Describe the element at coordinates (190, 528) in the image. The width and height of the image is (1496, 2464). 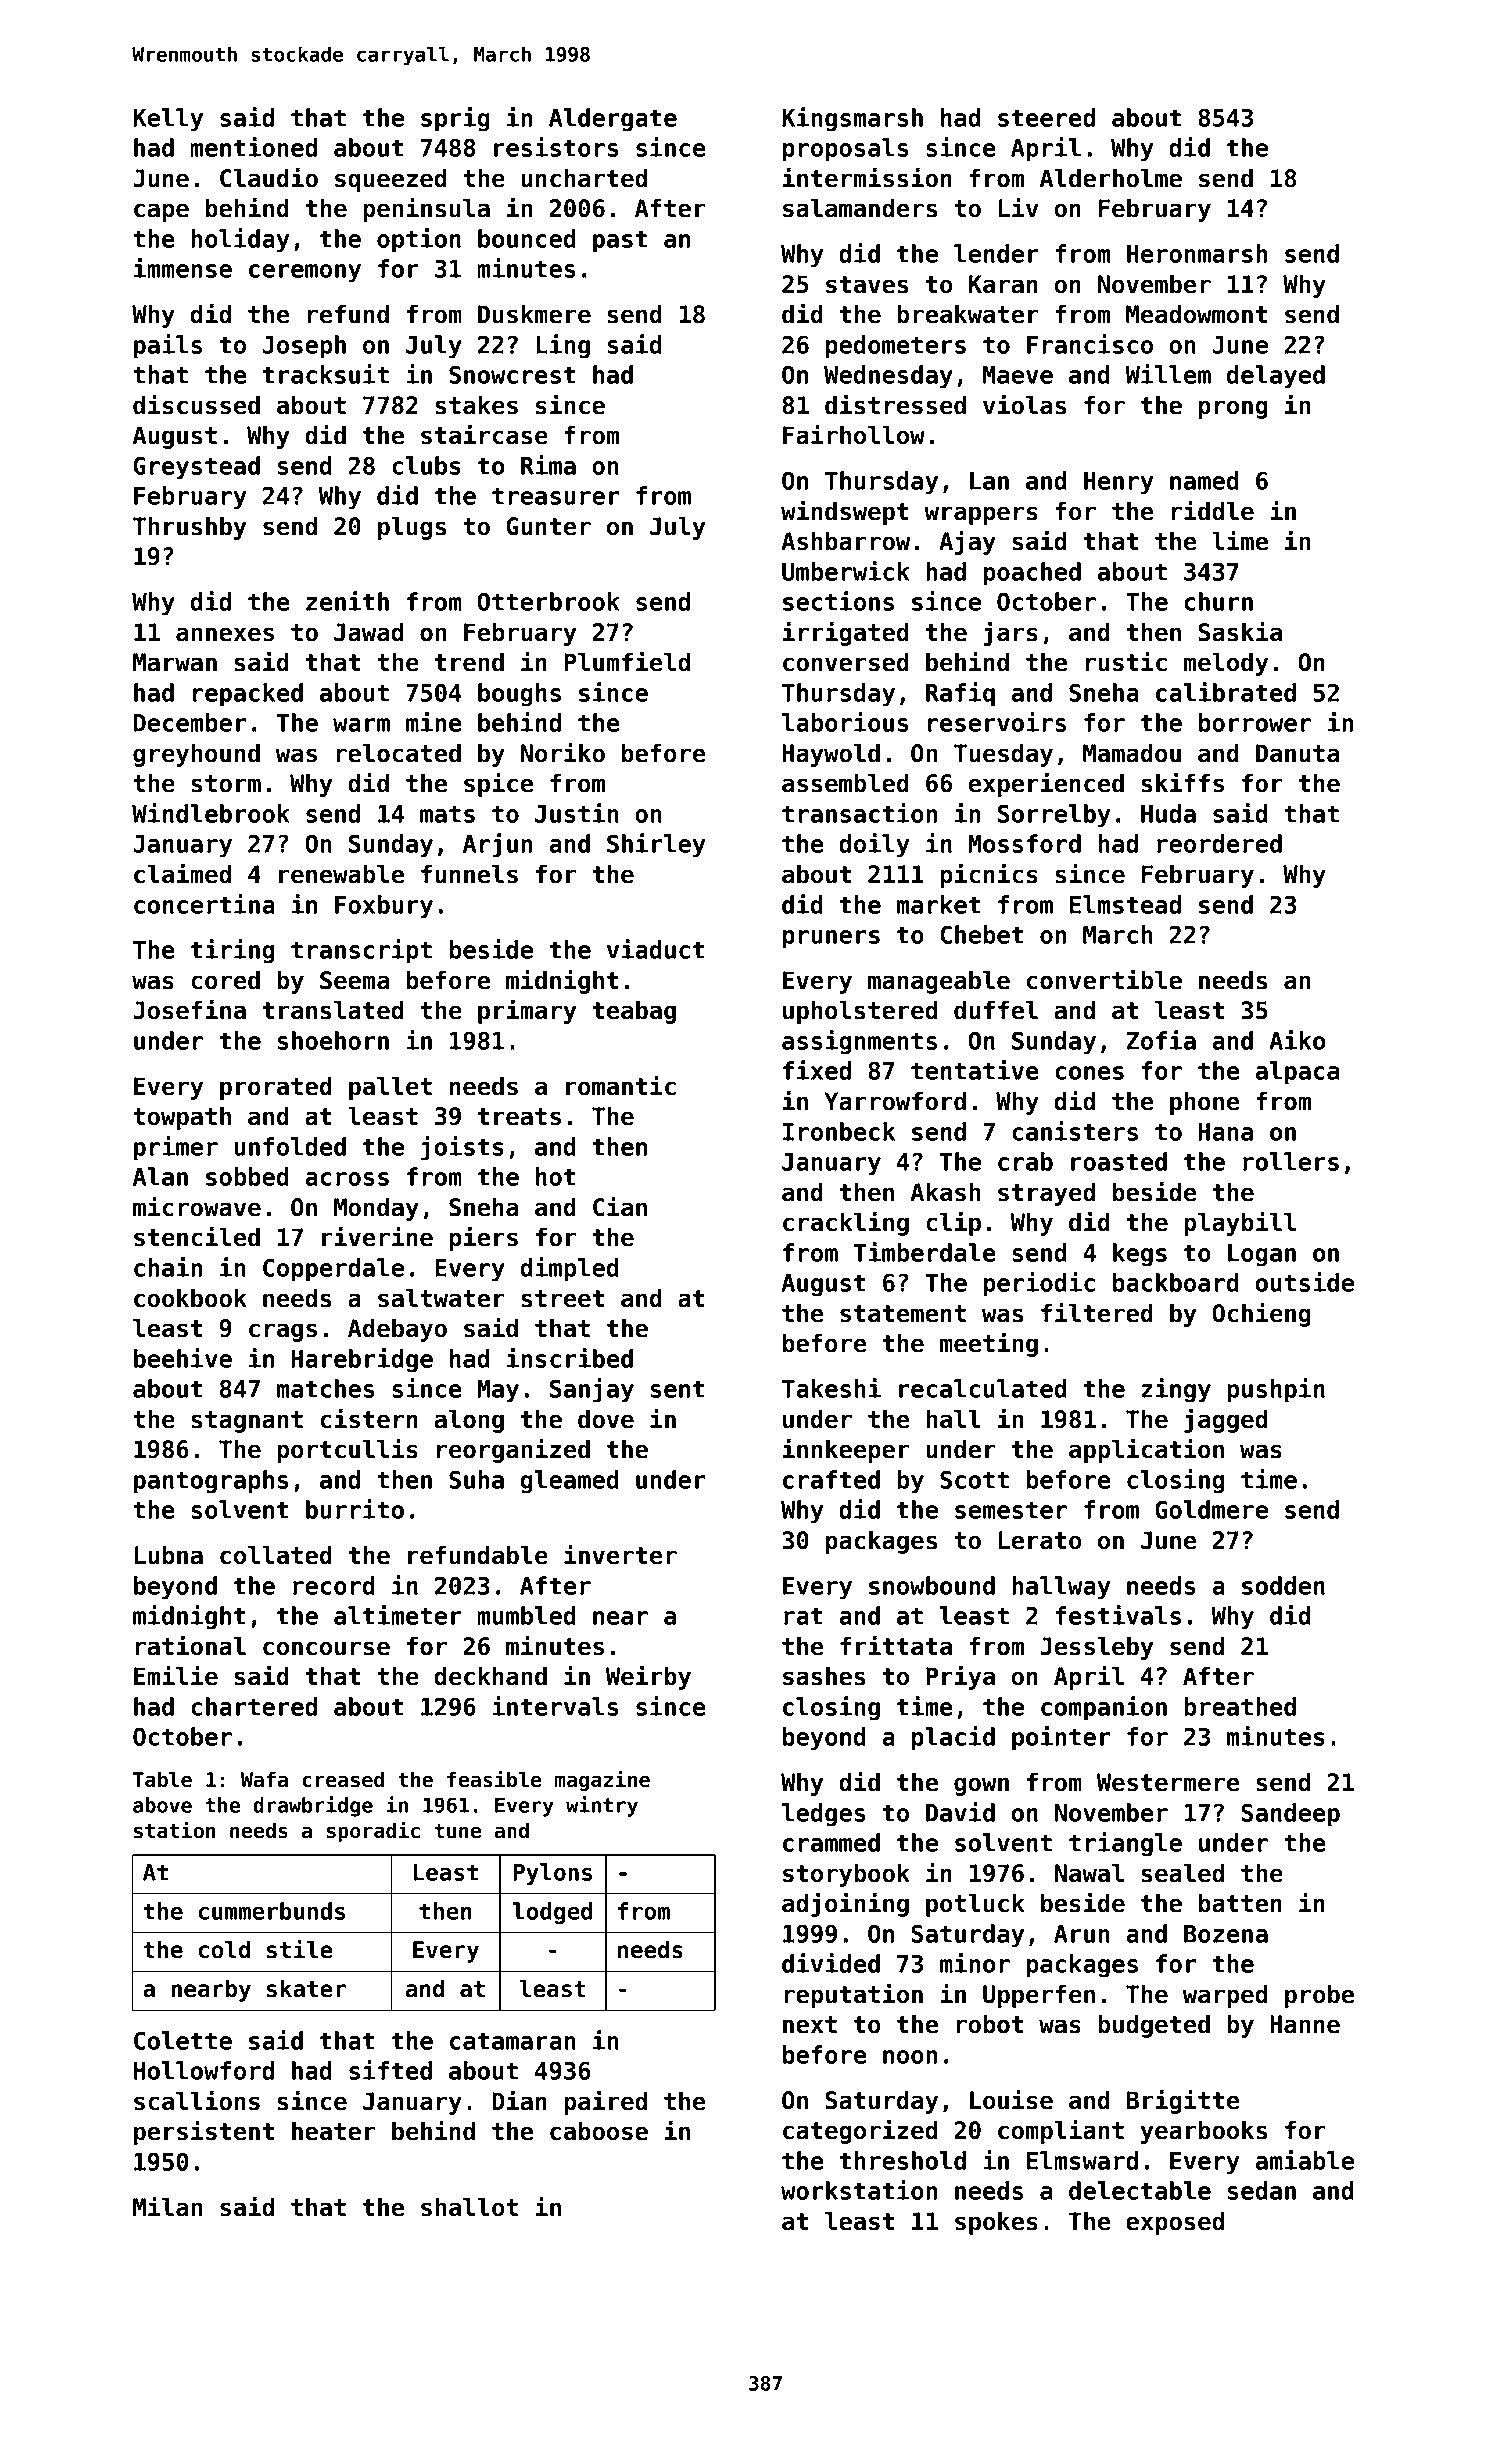
I see `Thrushby` at that location.
